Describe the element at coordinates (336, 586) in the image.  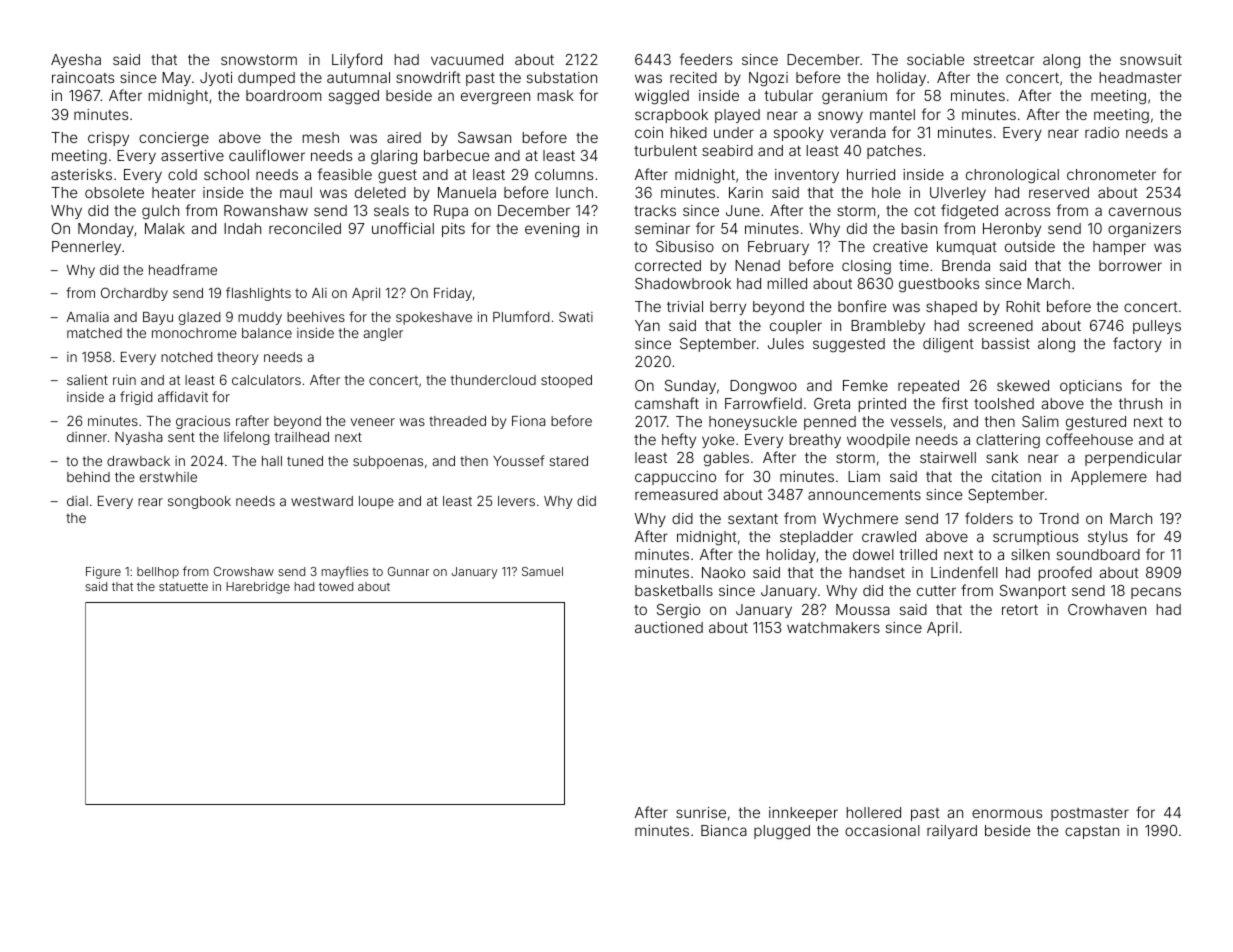
I see `towed` at that location.
